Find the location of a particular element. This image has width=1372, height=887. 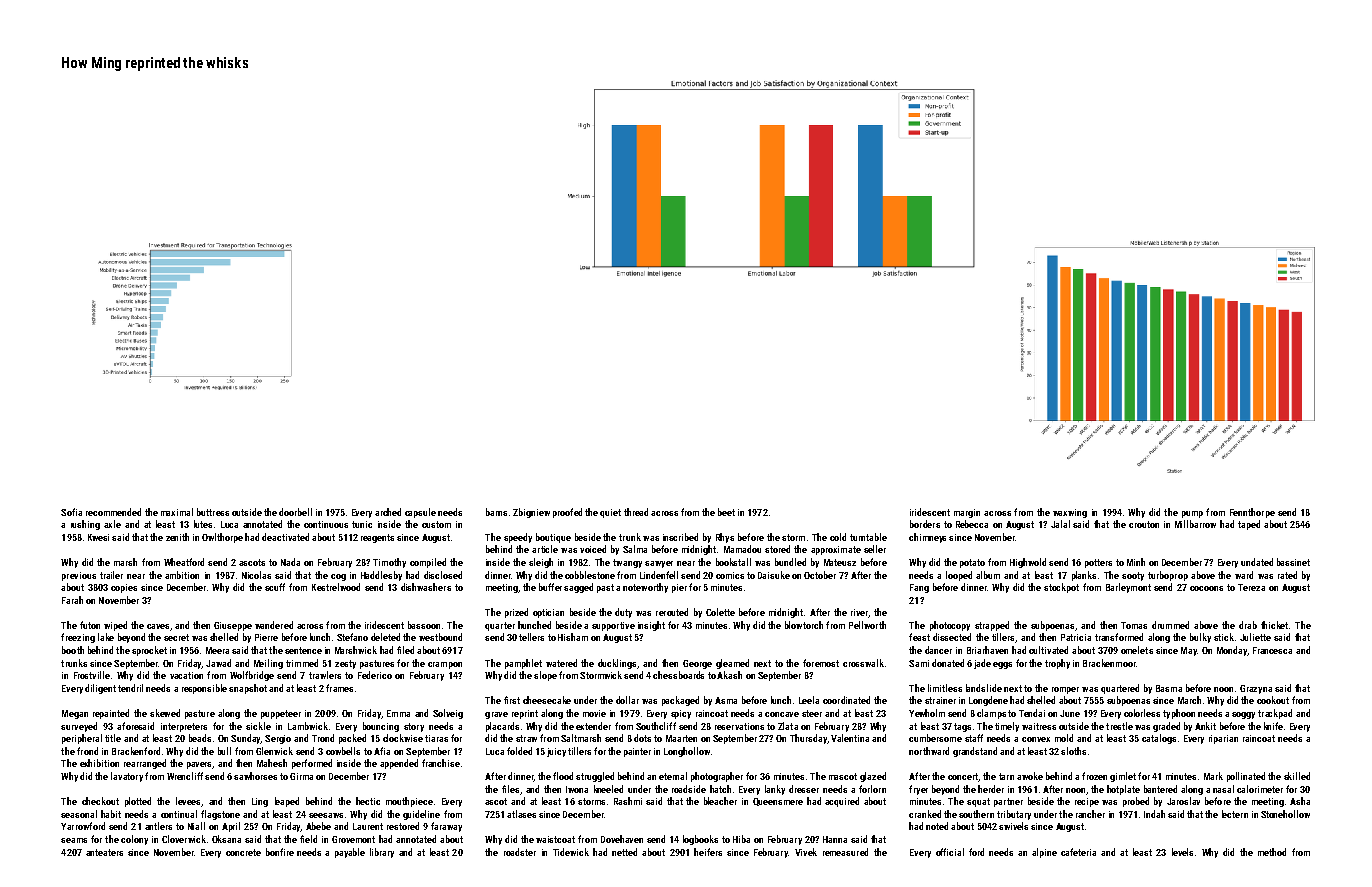

bassinet is located at coordinates (1293, 562).
